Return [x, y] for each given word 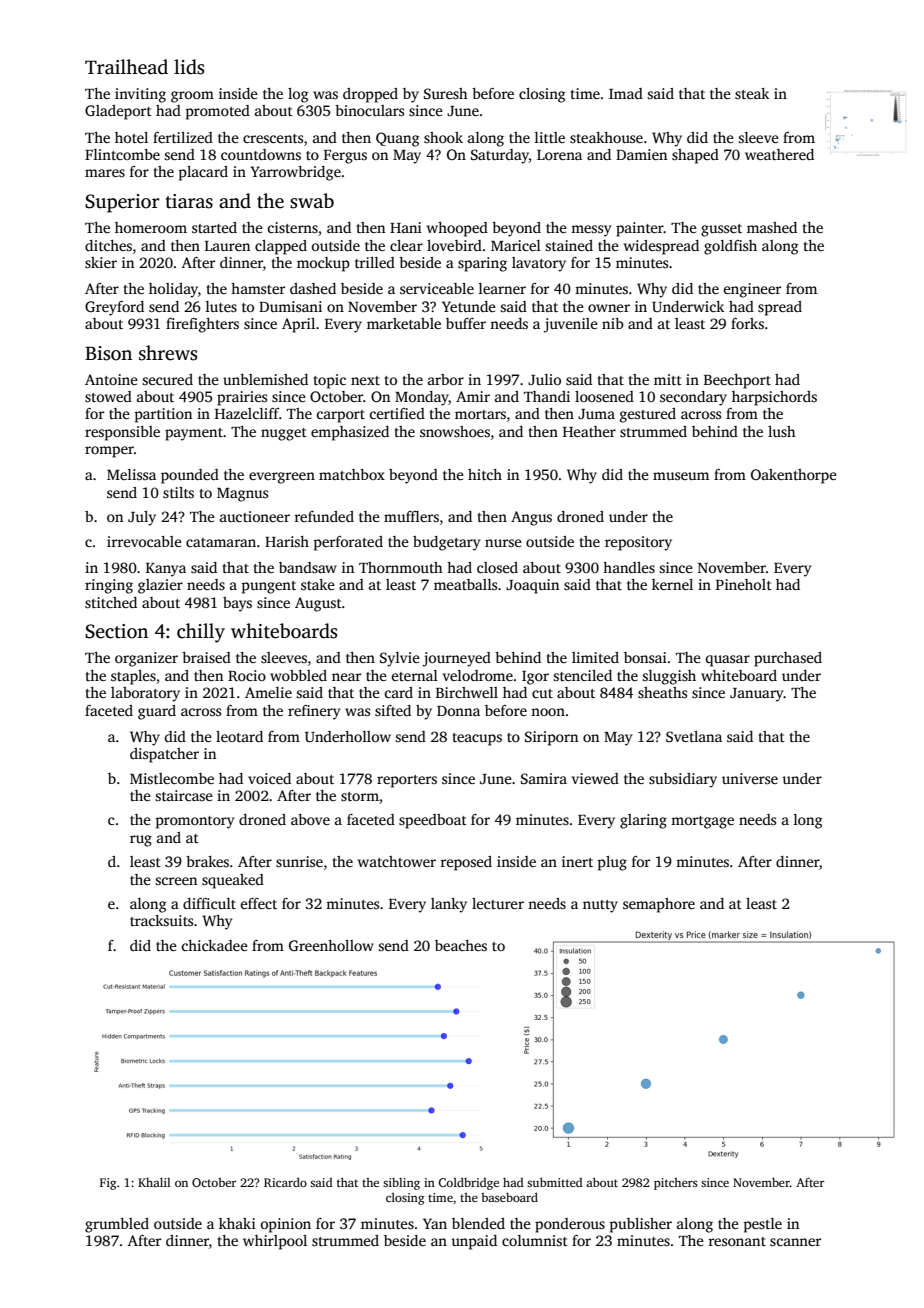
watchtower [397, 861]
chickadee [215, 945]
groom [192, 97]
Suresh [446, 93]
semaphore [659, 905]
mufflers [411, 516]
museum [681, 476]
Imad [626, 93]
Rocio [247, 675]
